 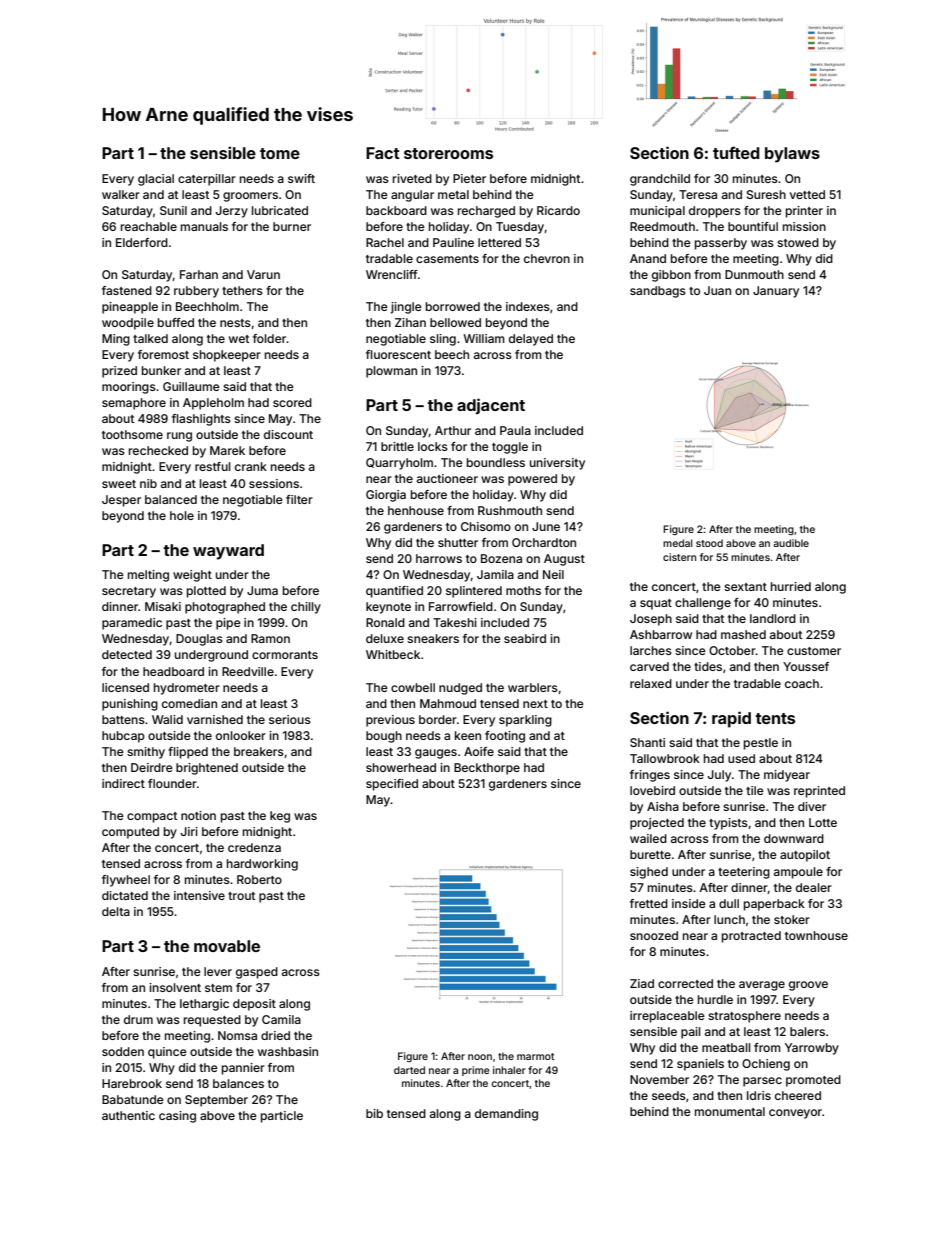 What do you see at coordinates (374, 1113) in the image?
I see `bib` at bounding box center [374, 1113].
